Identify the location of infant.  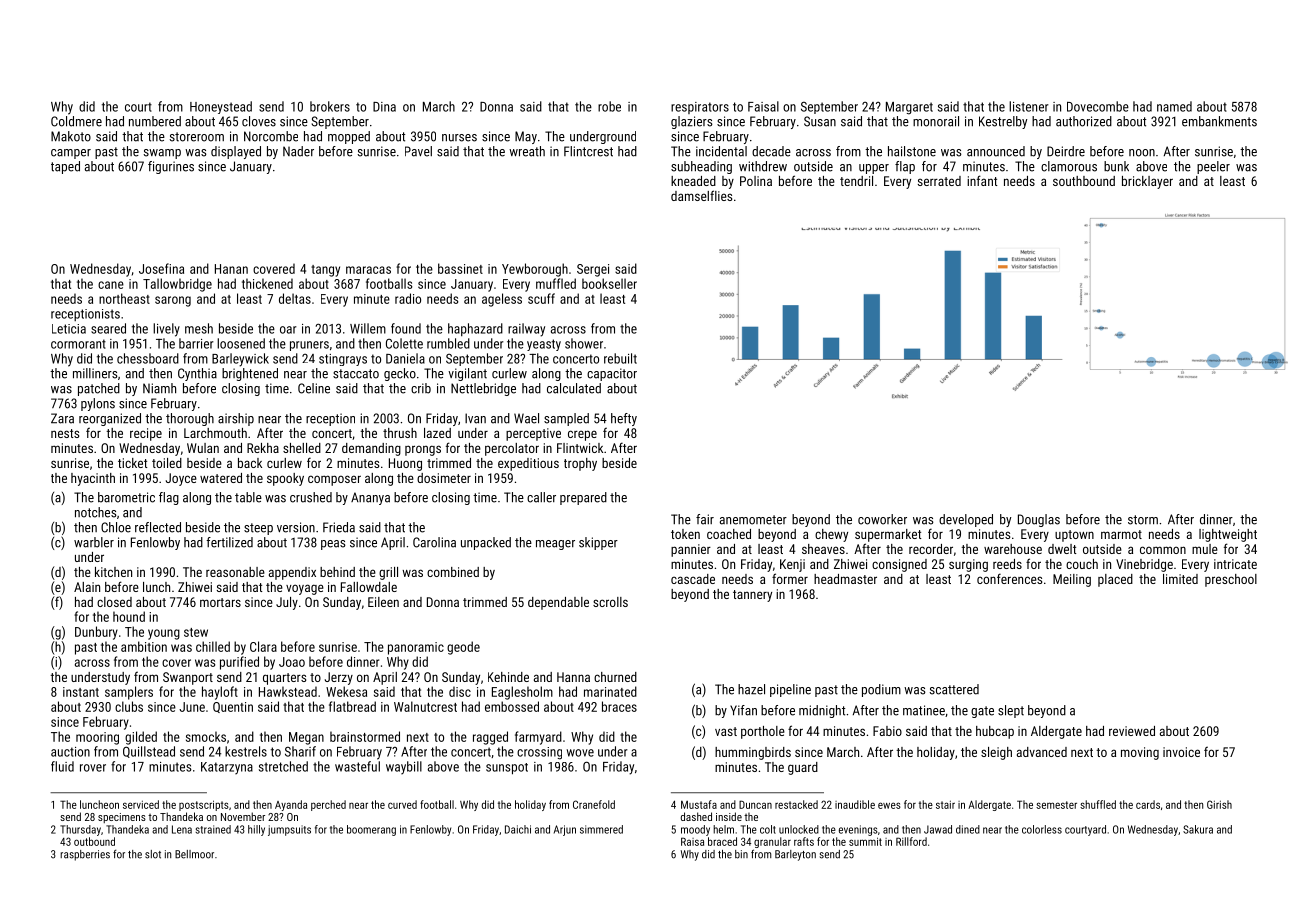
(982, 180).
